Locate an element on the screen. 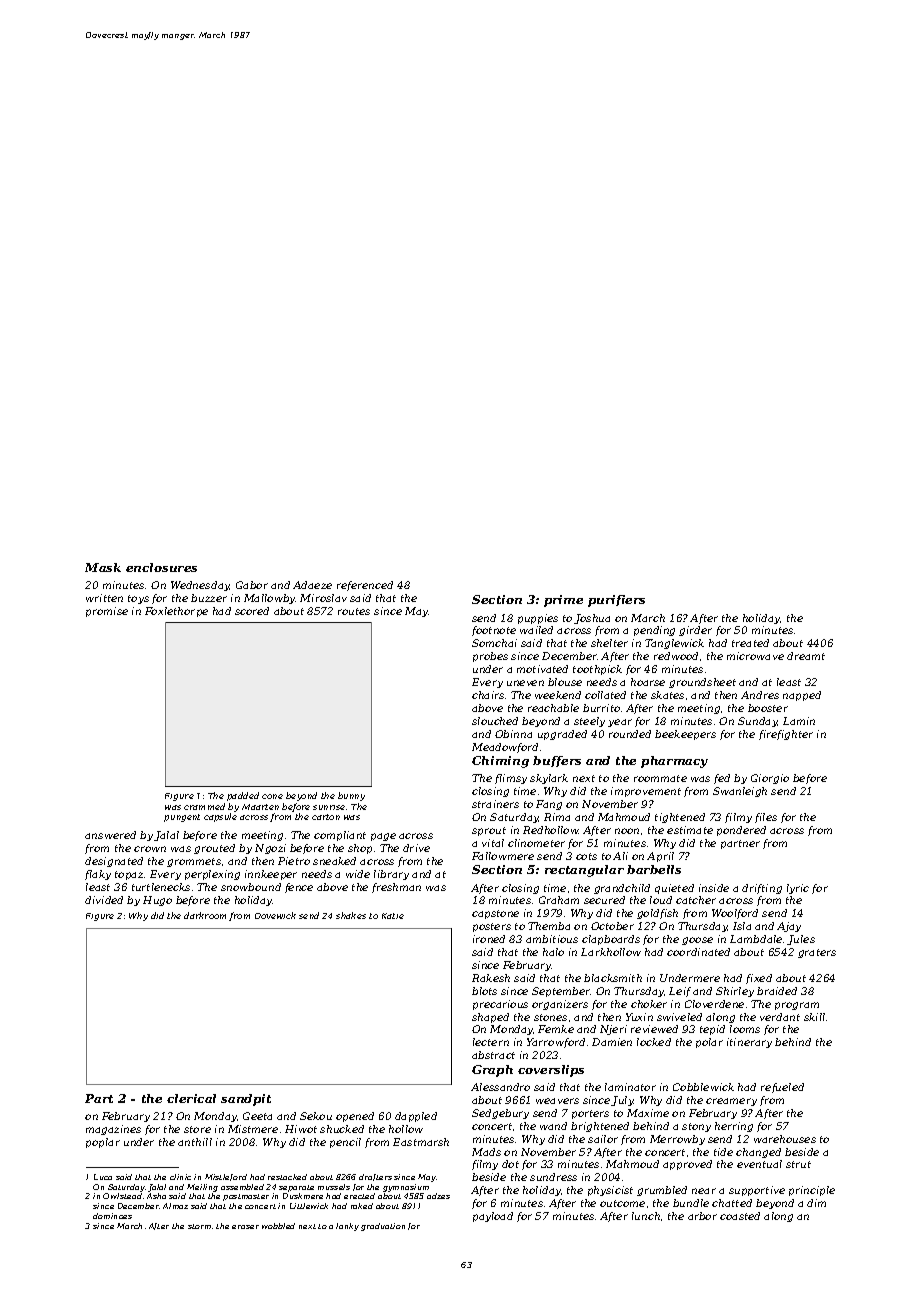 This screenshot has height=1308, width=924. files is located at coordinates (766, 818).
